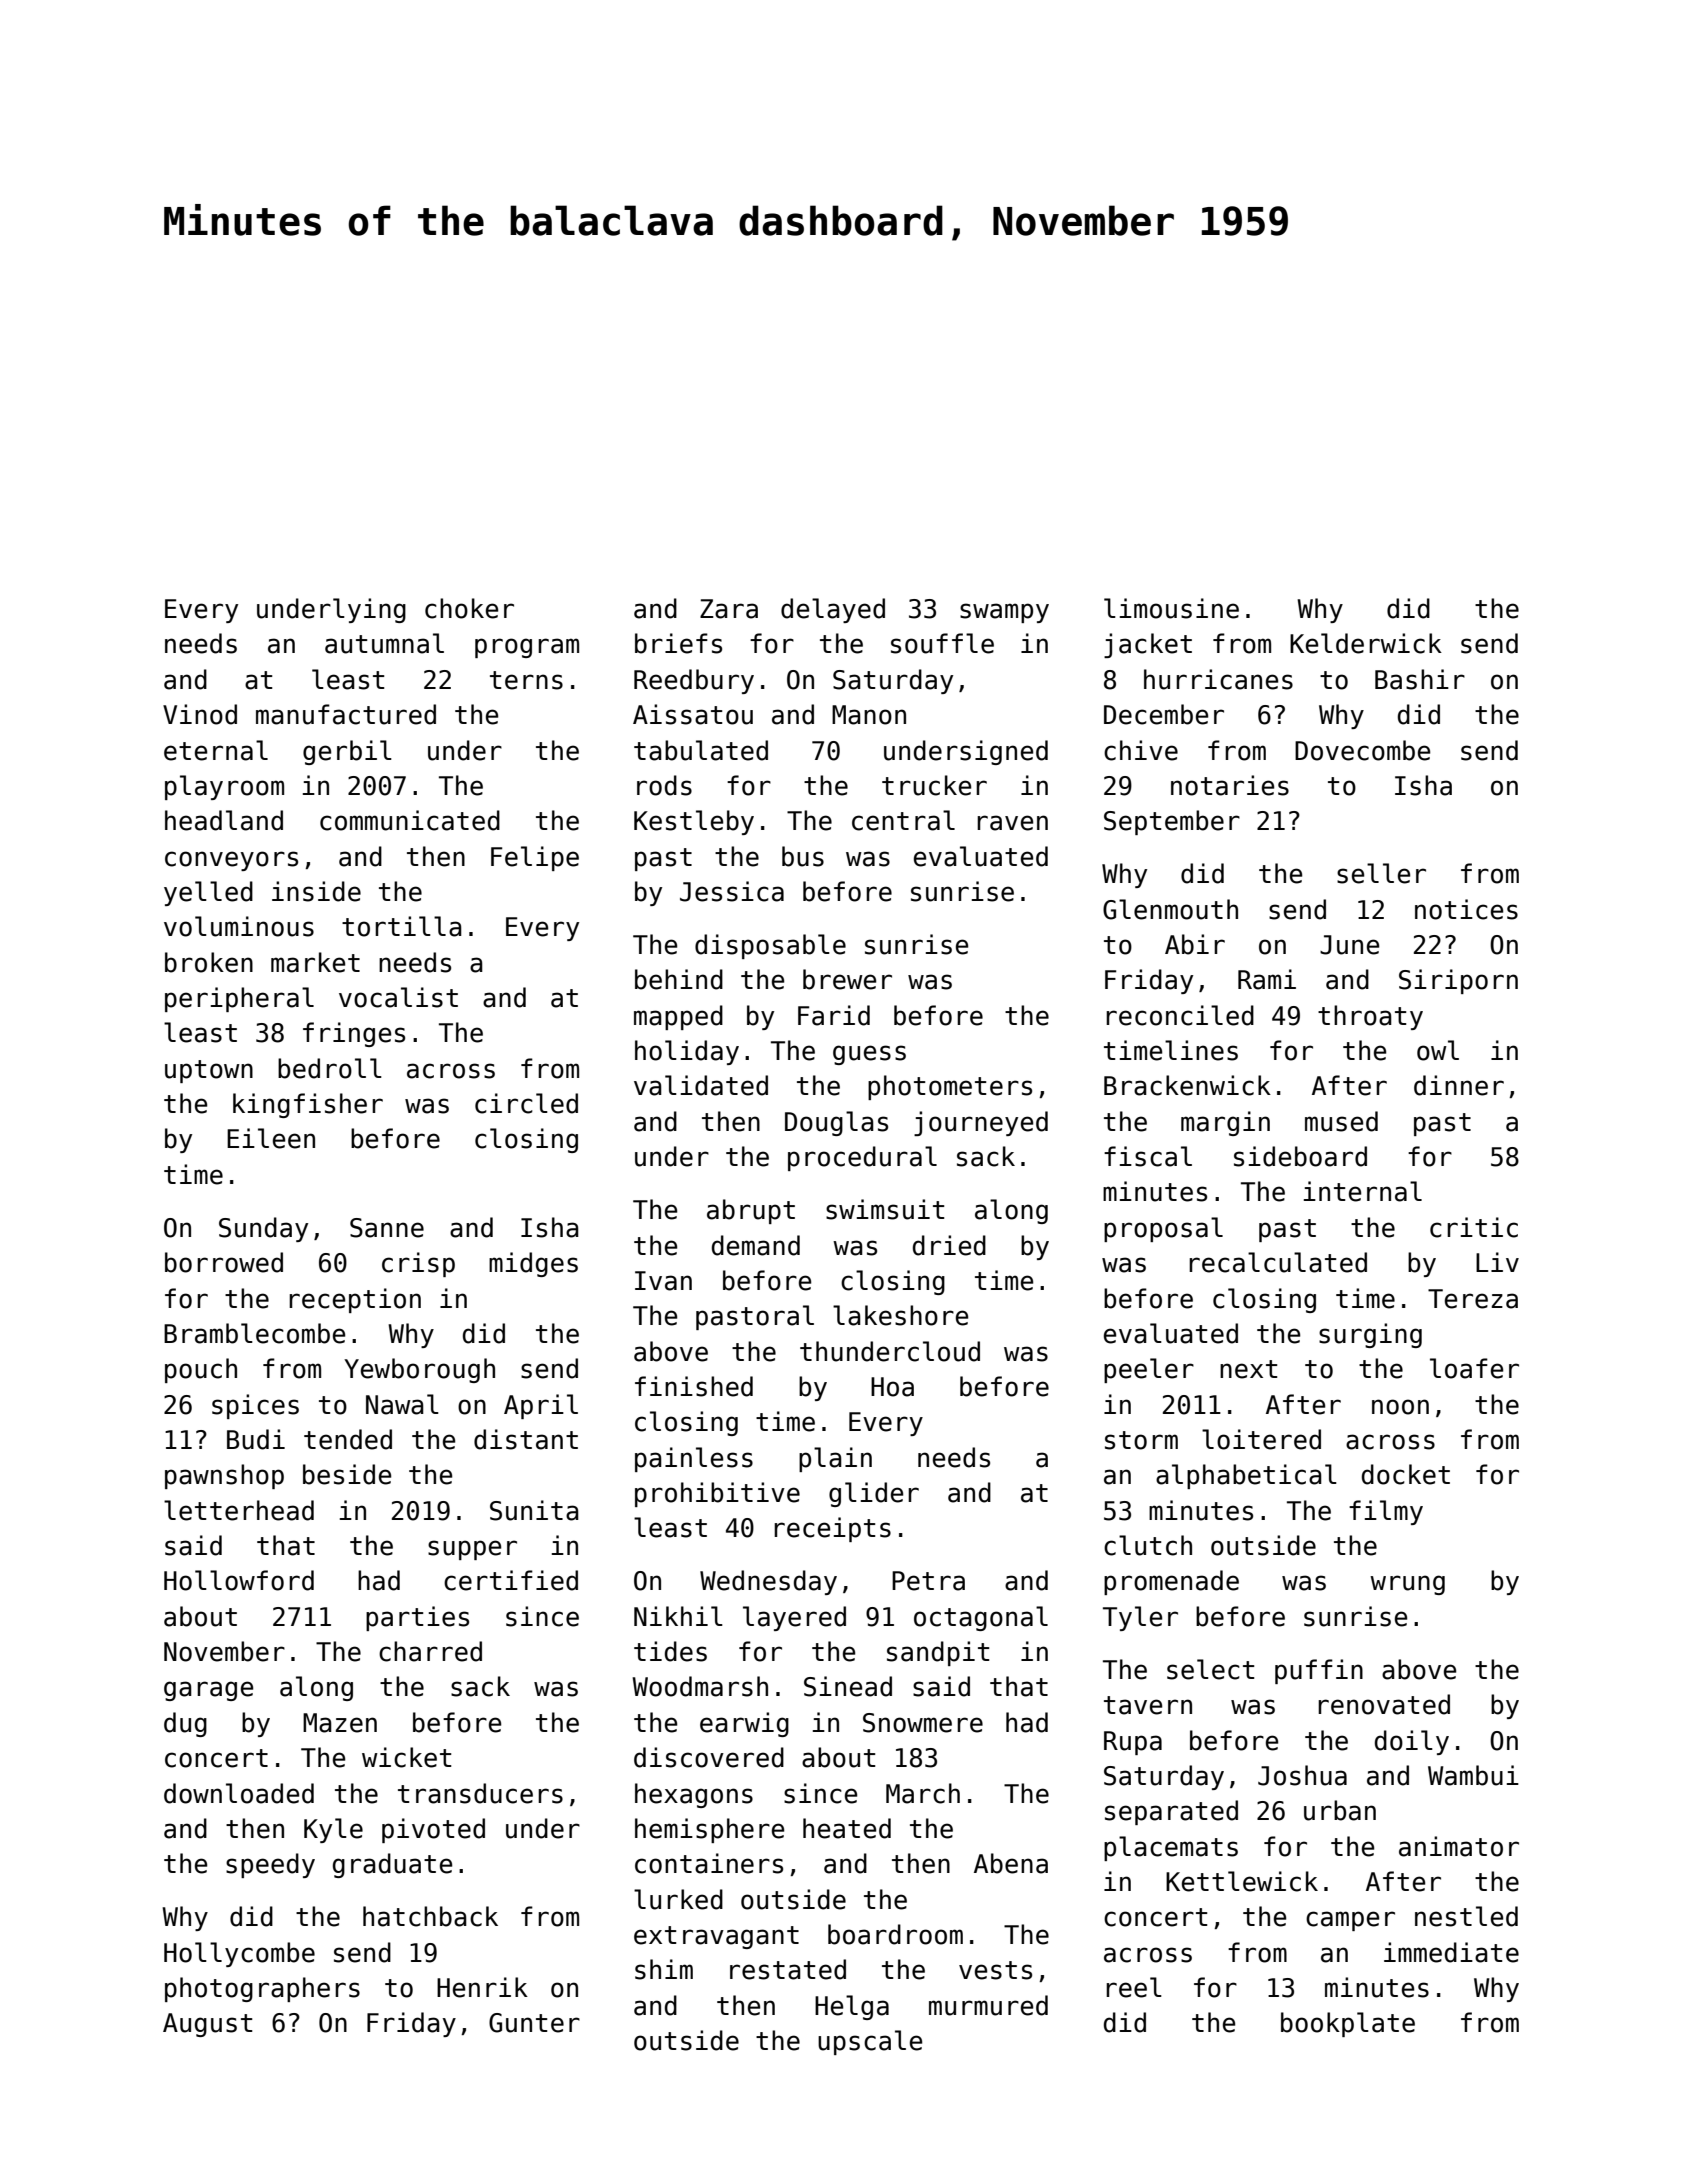  I want to click on rods, so click(664, 785).
